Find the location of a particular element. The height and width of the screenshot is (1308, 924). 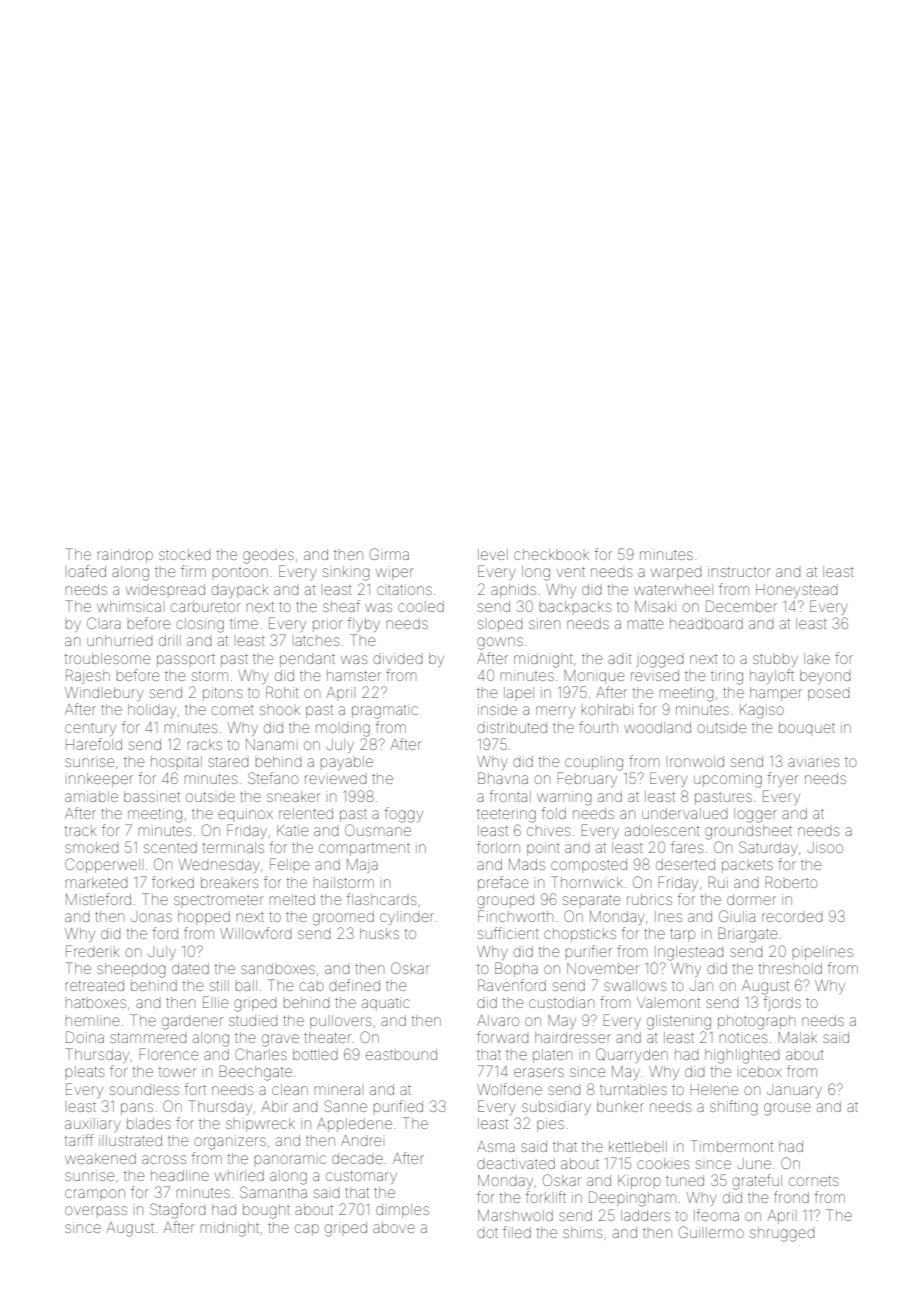

Rajesh is located at coordinates (88, 676).
